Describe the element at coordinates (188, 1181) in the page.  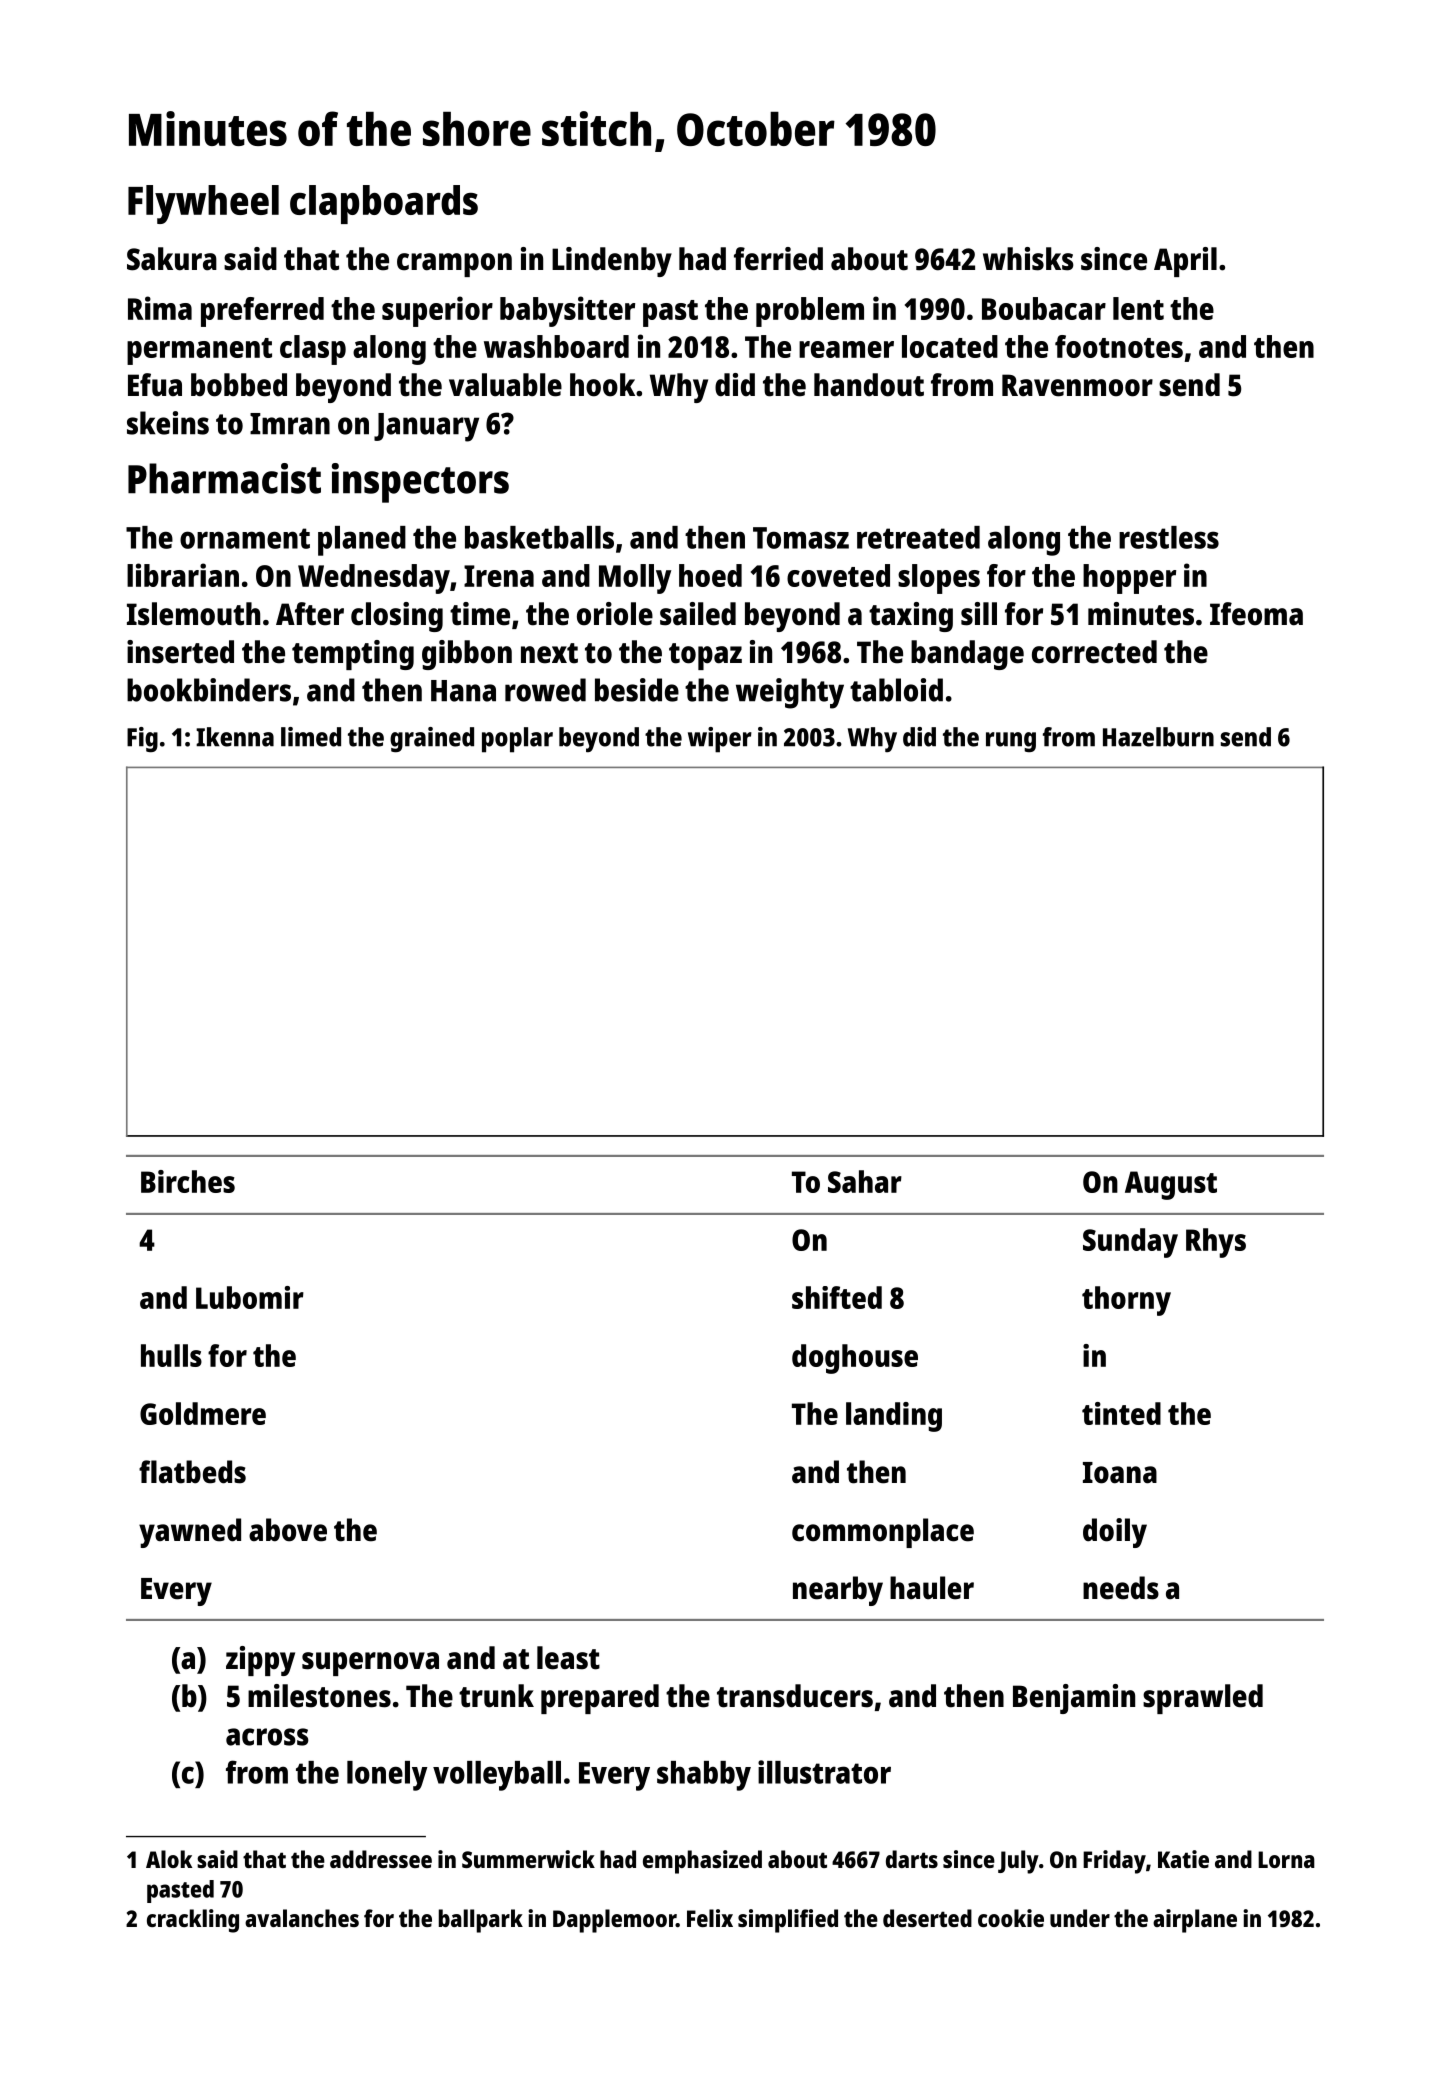
I see `Birches` at that location.
